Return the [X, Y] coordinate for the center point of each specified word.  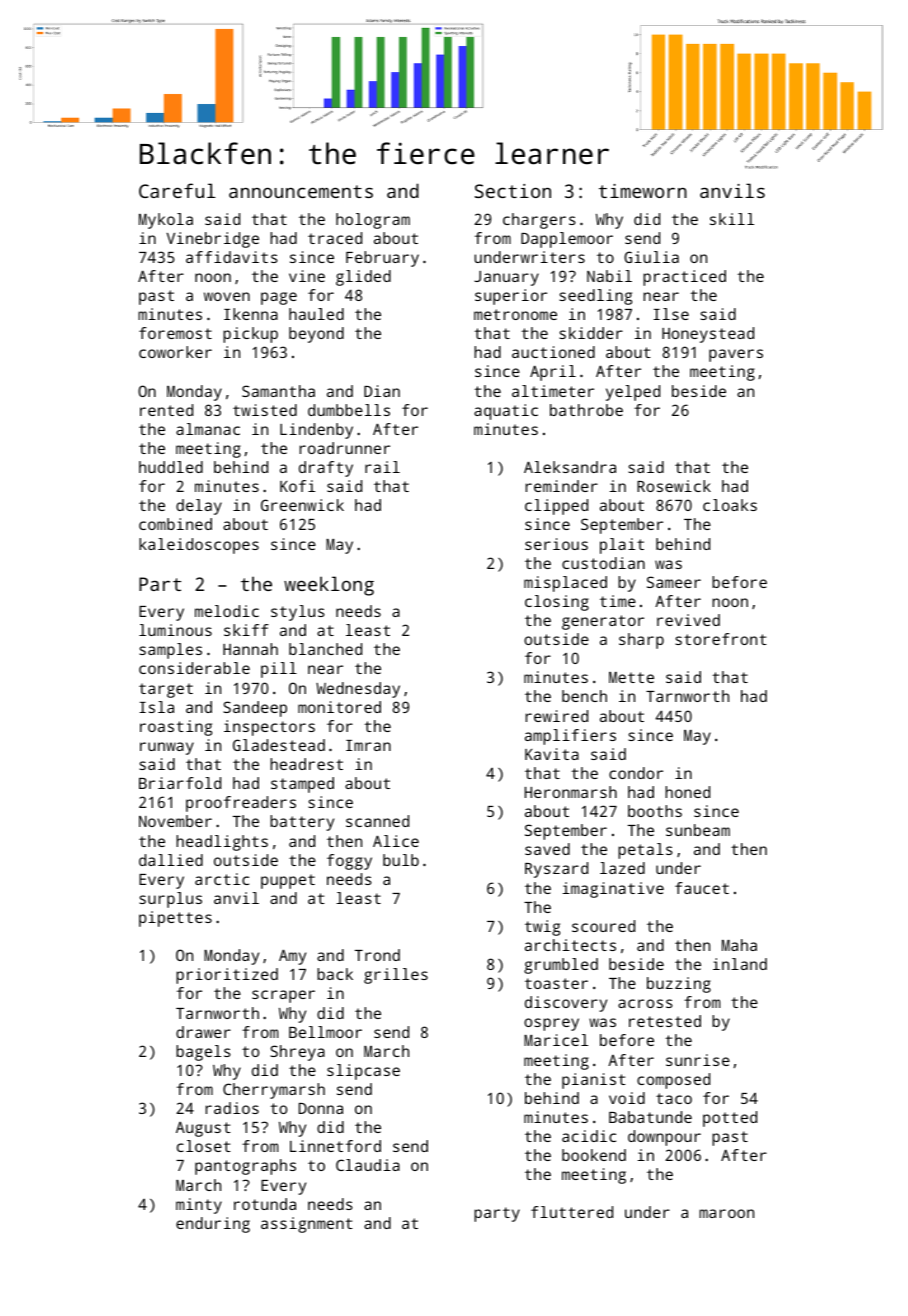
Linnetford [335, 1146]
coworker [175, 352]
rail [382, 467]
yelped [633, 393]
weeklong [329, 586]
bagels [203, 1053]
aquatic [506, 412]
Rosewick [674, 486]
